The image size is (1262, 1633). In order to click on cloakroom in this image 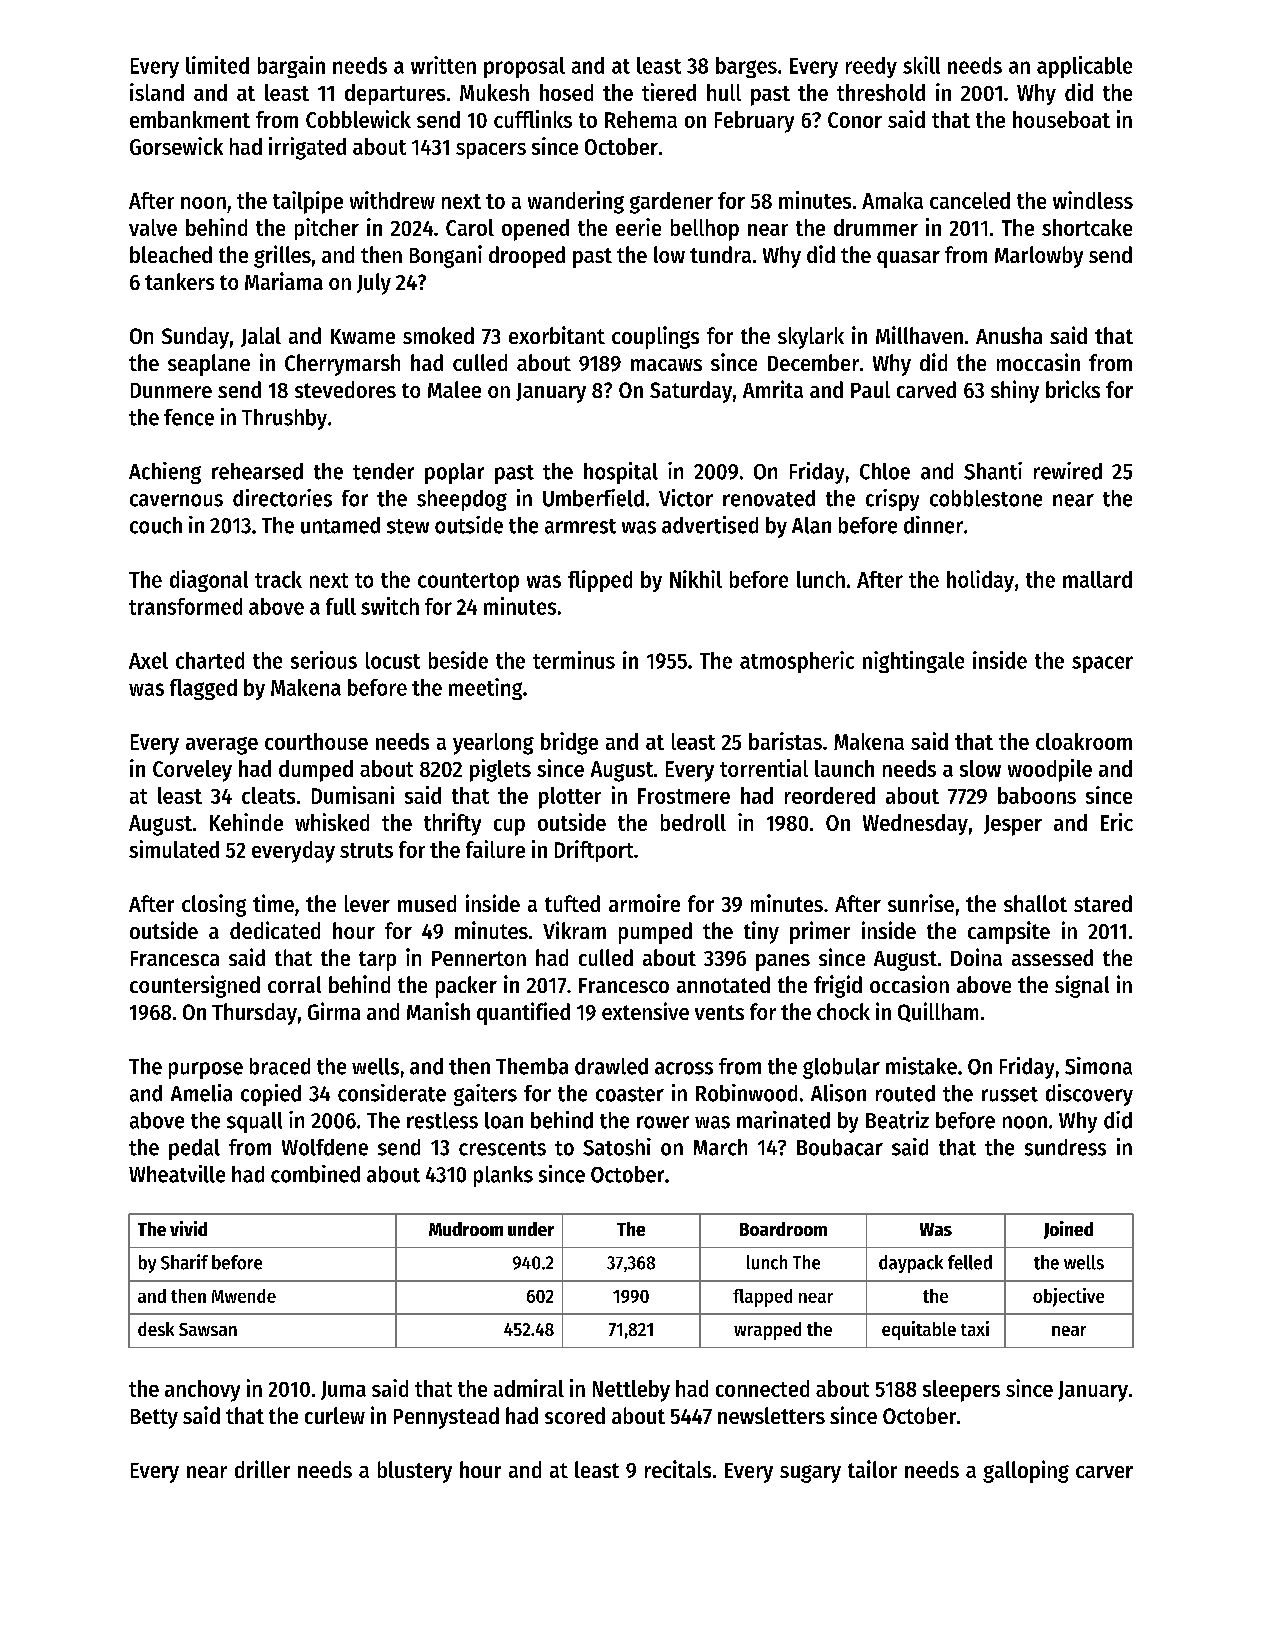, I will do `click(1084, 741)`.
